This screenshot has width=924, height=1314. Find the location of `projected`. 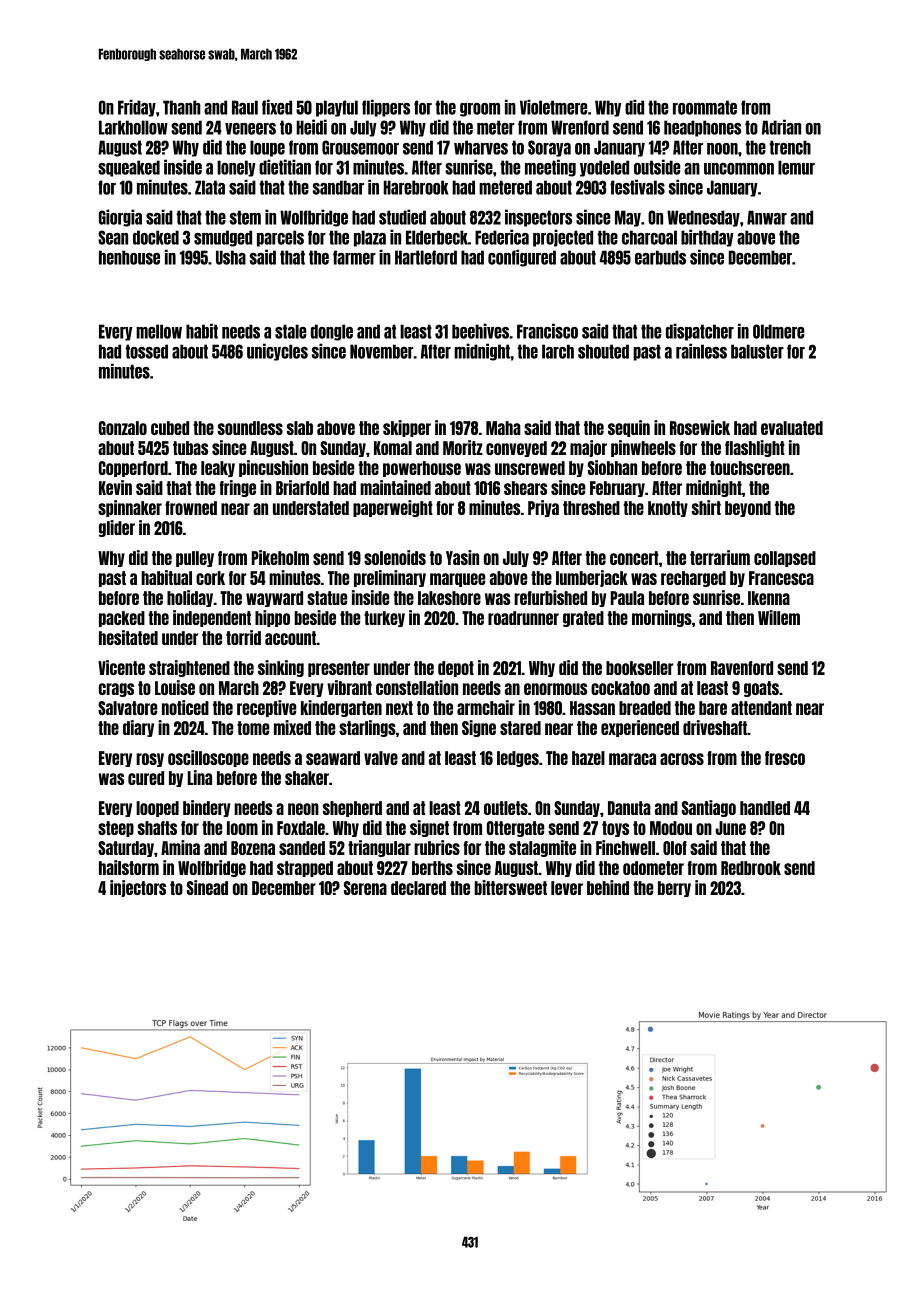

projected is located at coordinates (563, 238).
